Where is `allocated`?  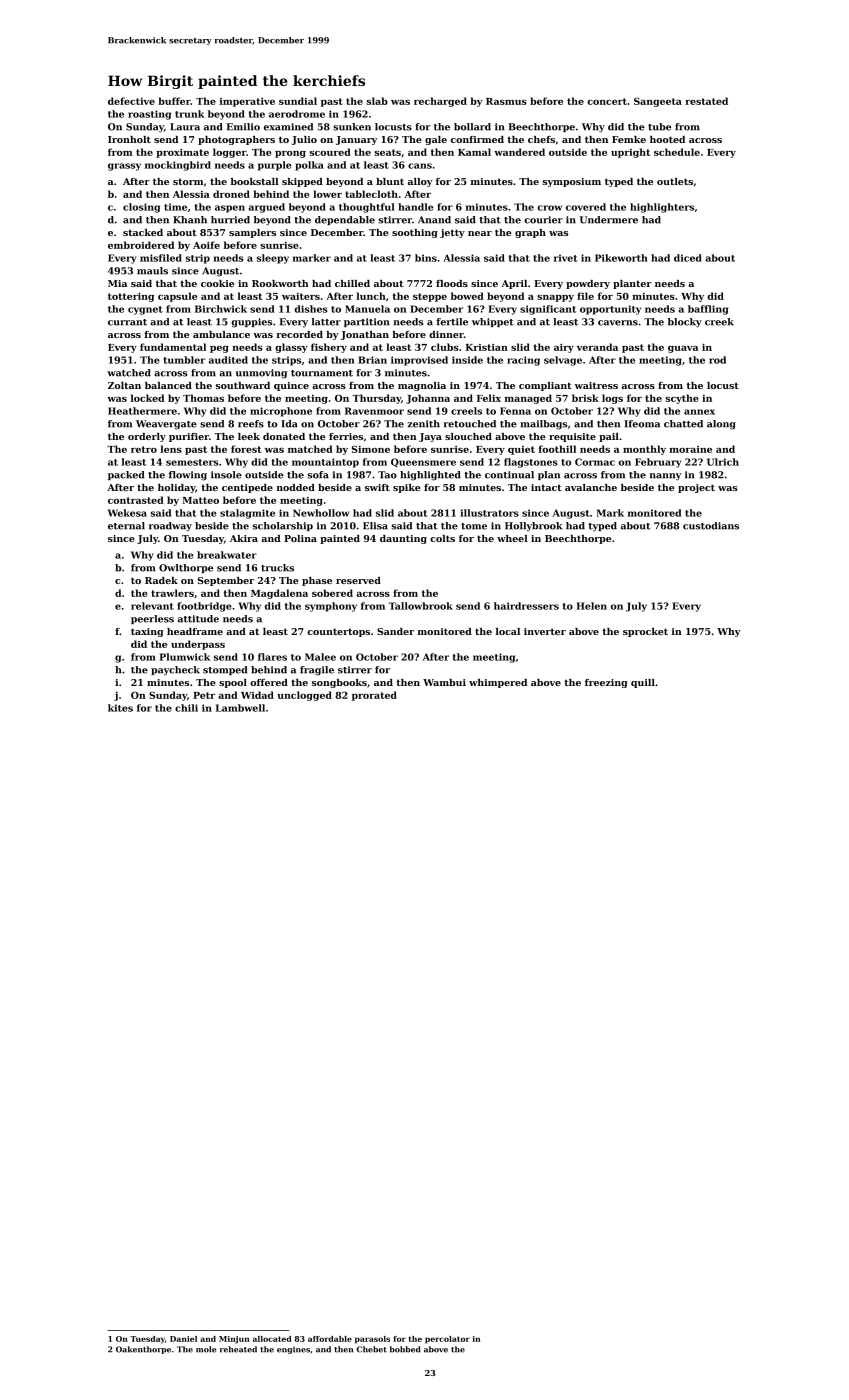 allocated is located at coordinates (272, 1339).
